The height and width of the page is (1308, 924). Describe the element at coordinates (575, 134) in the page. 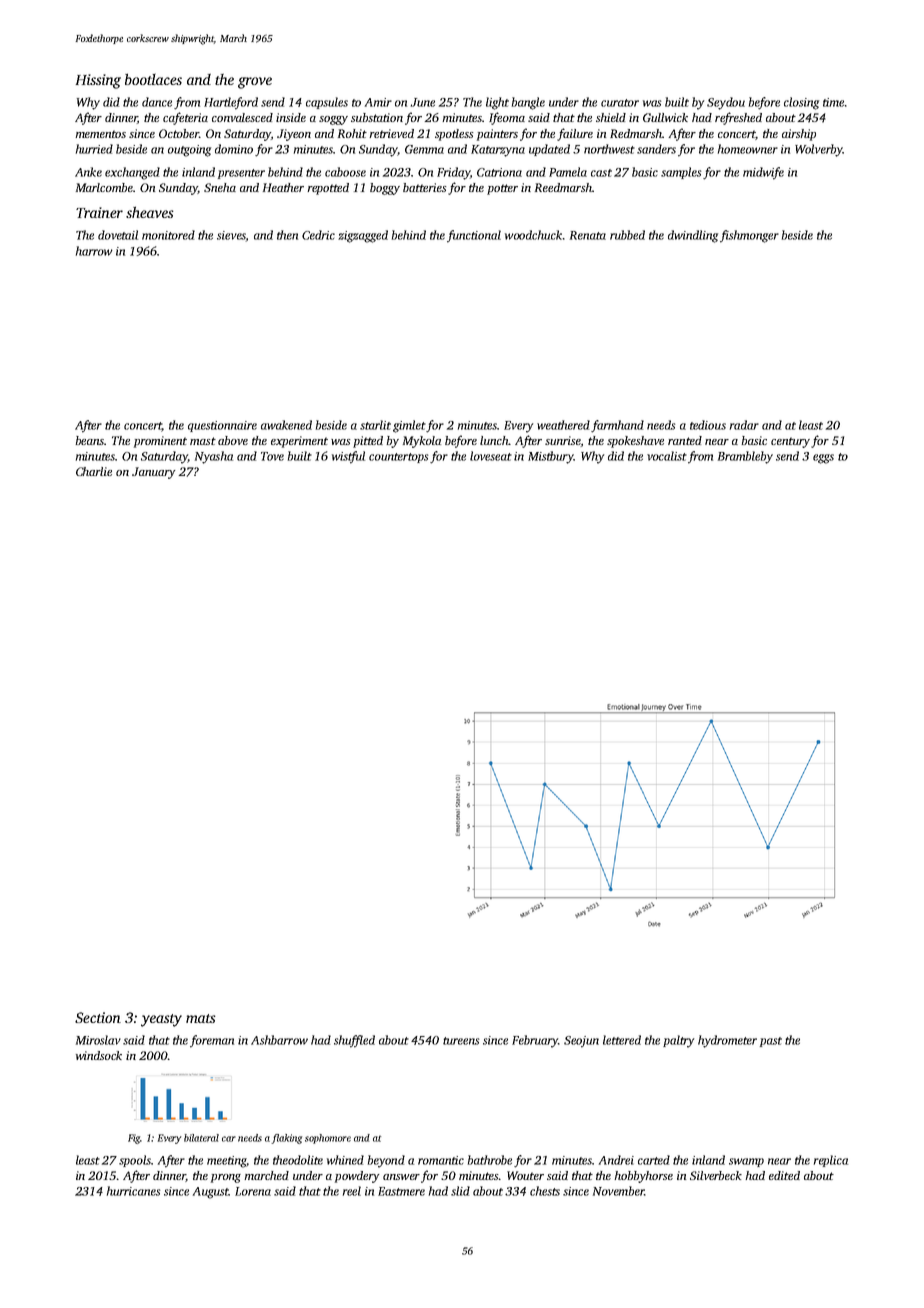

I see `failure` at that location.
